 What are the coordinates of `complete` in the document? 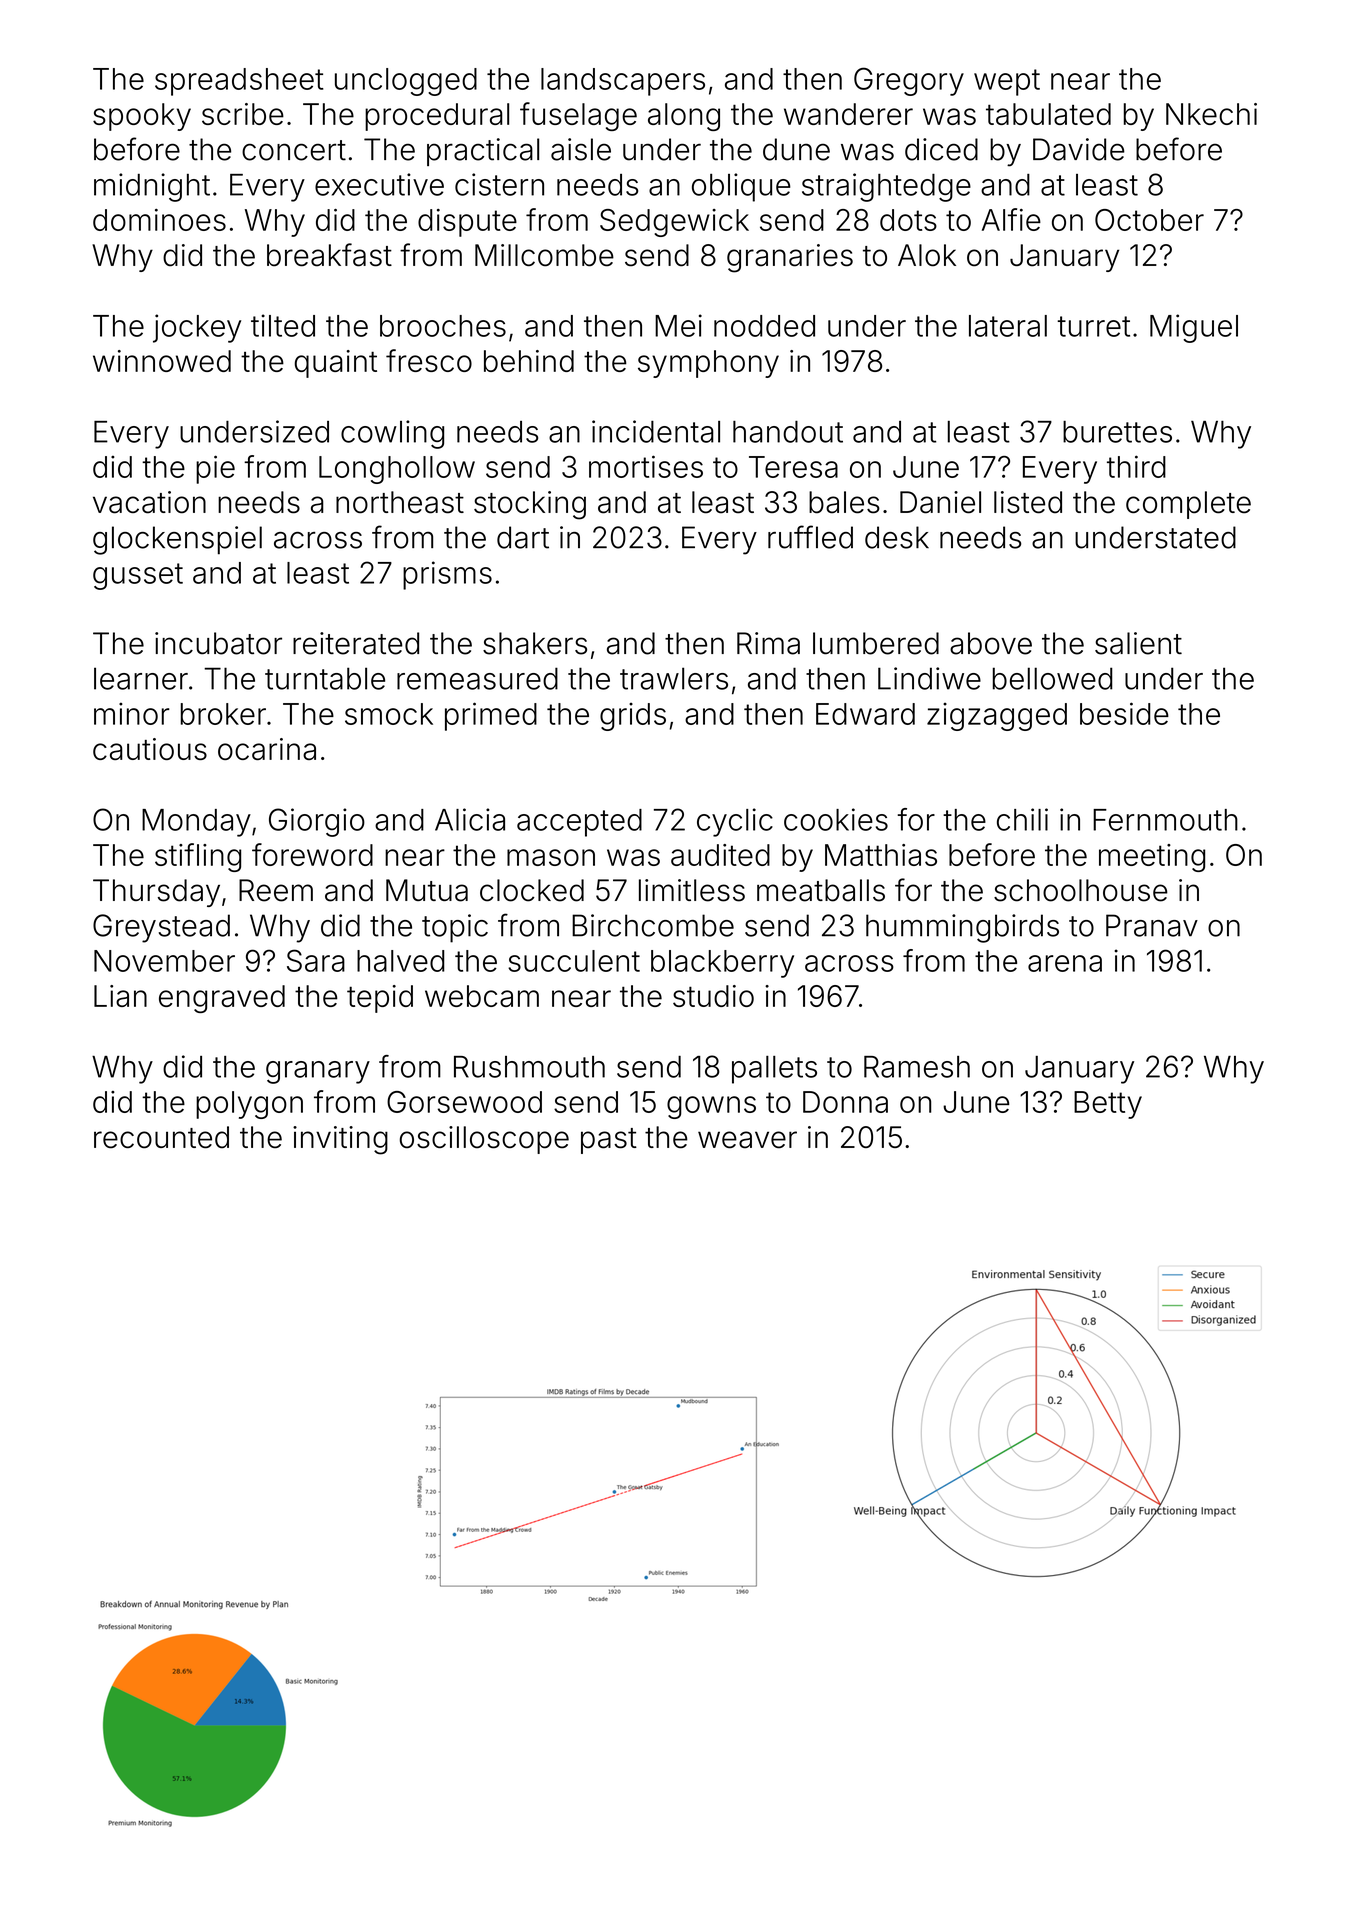 It's located at (1188, 505).
